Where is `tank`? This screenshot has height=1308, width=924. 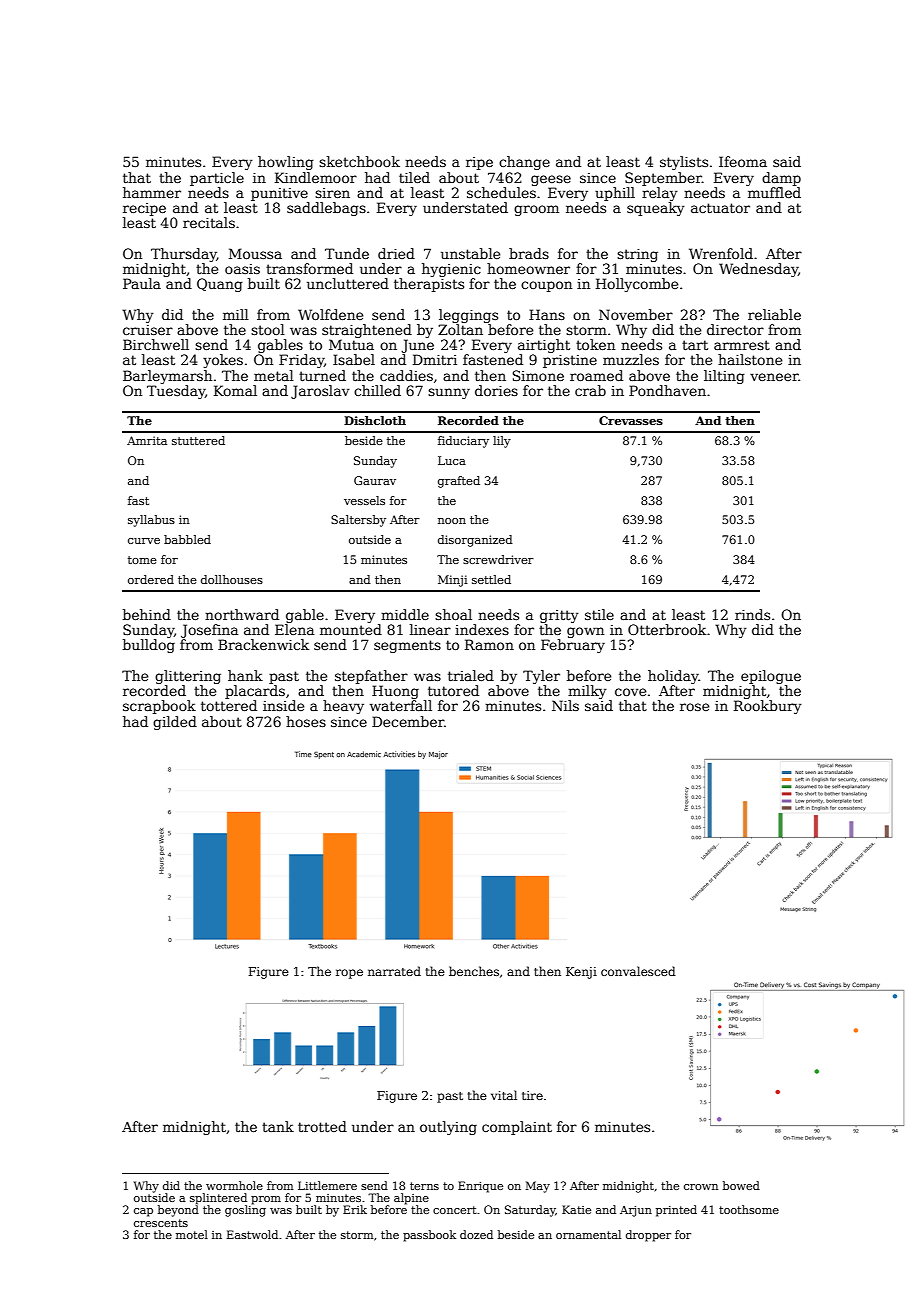
tank is located at coordinates (278, 1126).
